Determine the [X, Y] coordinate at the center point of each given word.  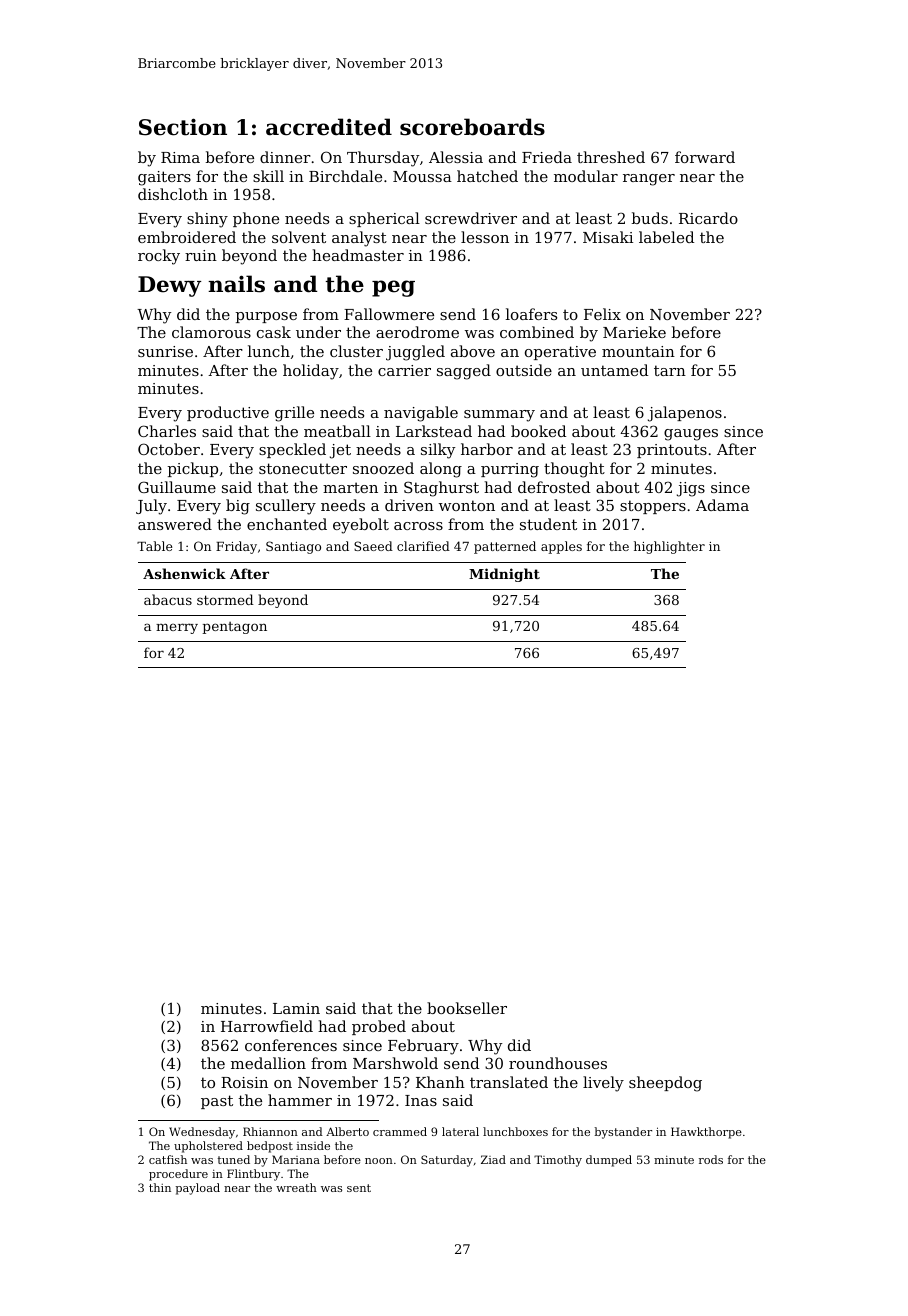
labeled [666, 237]
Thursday [383, 159]
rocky [159, 257]
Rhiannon [270, 1131]
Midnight [504, 575]
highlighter [669, 547]
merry [177, 628]
